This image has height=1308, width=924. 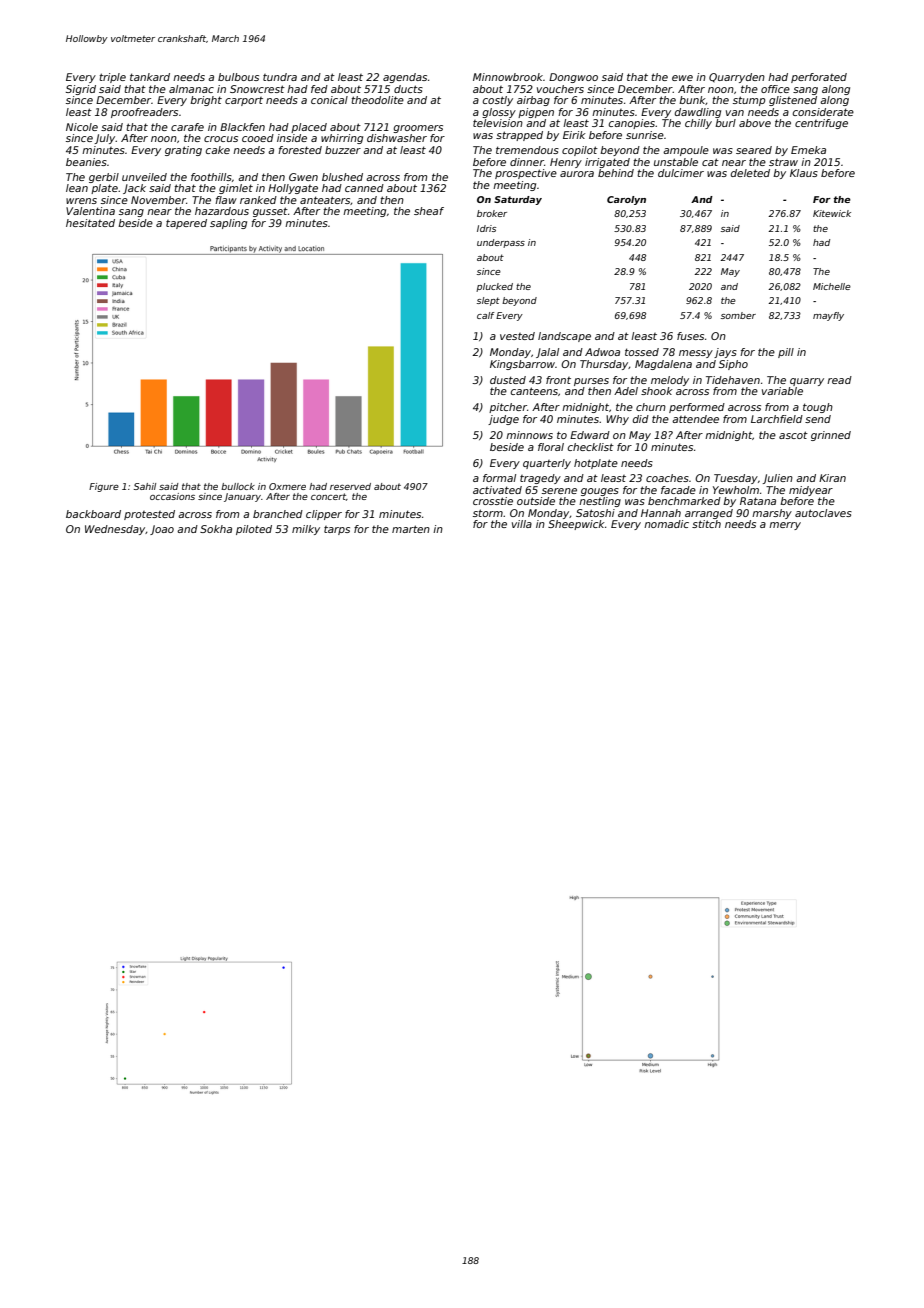 I want to click on agendas, so click(x=405, y=78).
